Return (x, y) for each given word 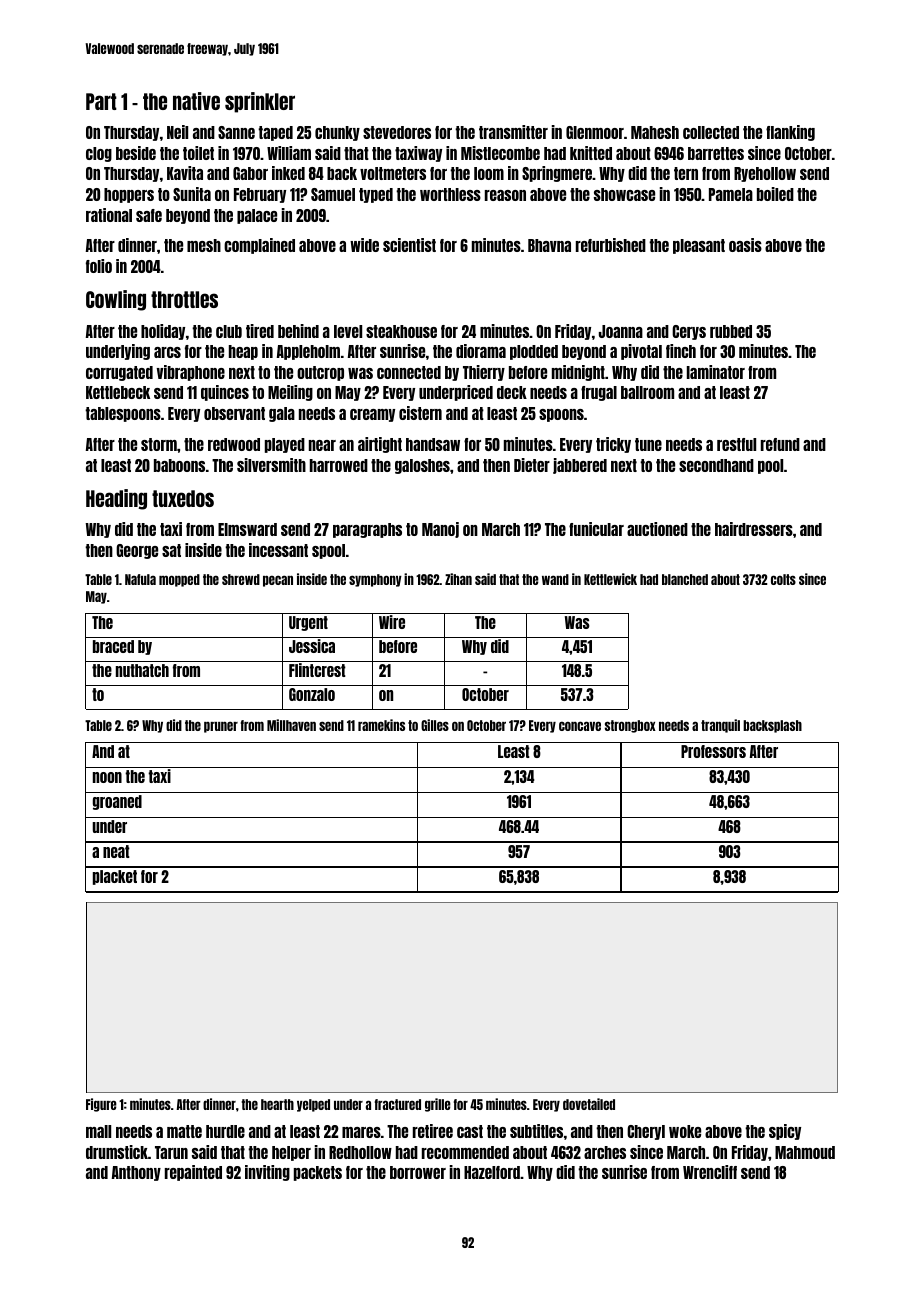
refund (780, 444)
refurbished (611, 245)
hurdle (225, 1131)
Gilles (435, 725)
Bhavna (549, 245)
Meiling (290, 393)
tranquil (720, 726)
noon (107, 777)
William (289, 153)
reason (505, 195)
